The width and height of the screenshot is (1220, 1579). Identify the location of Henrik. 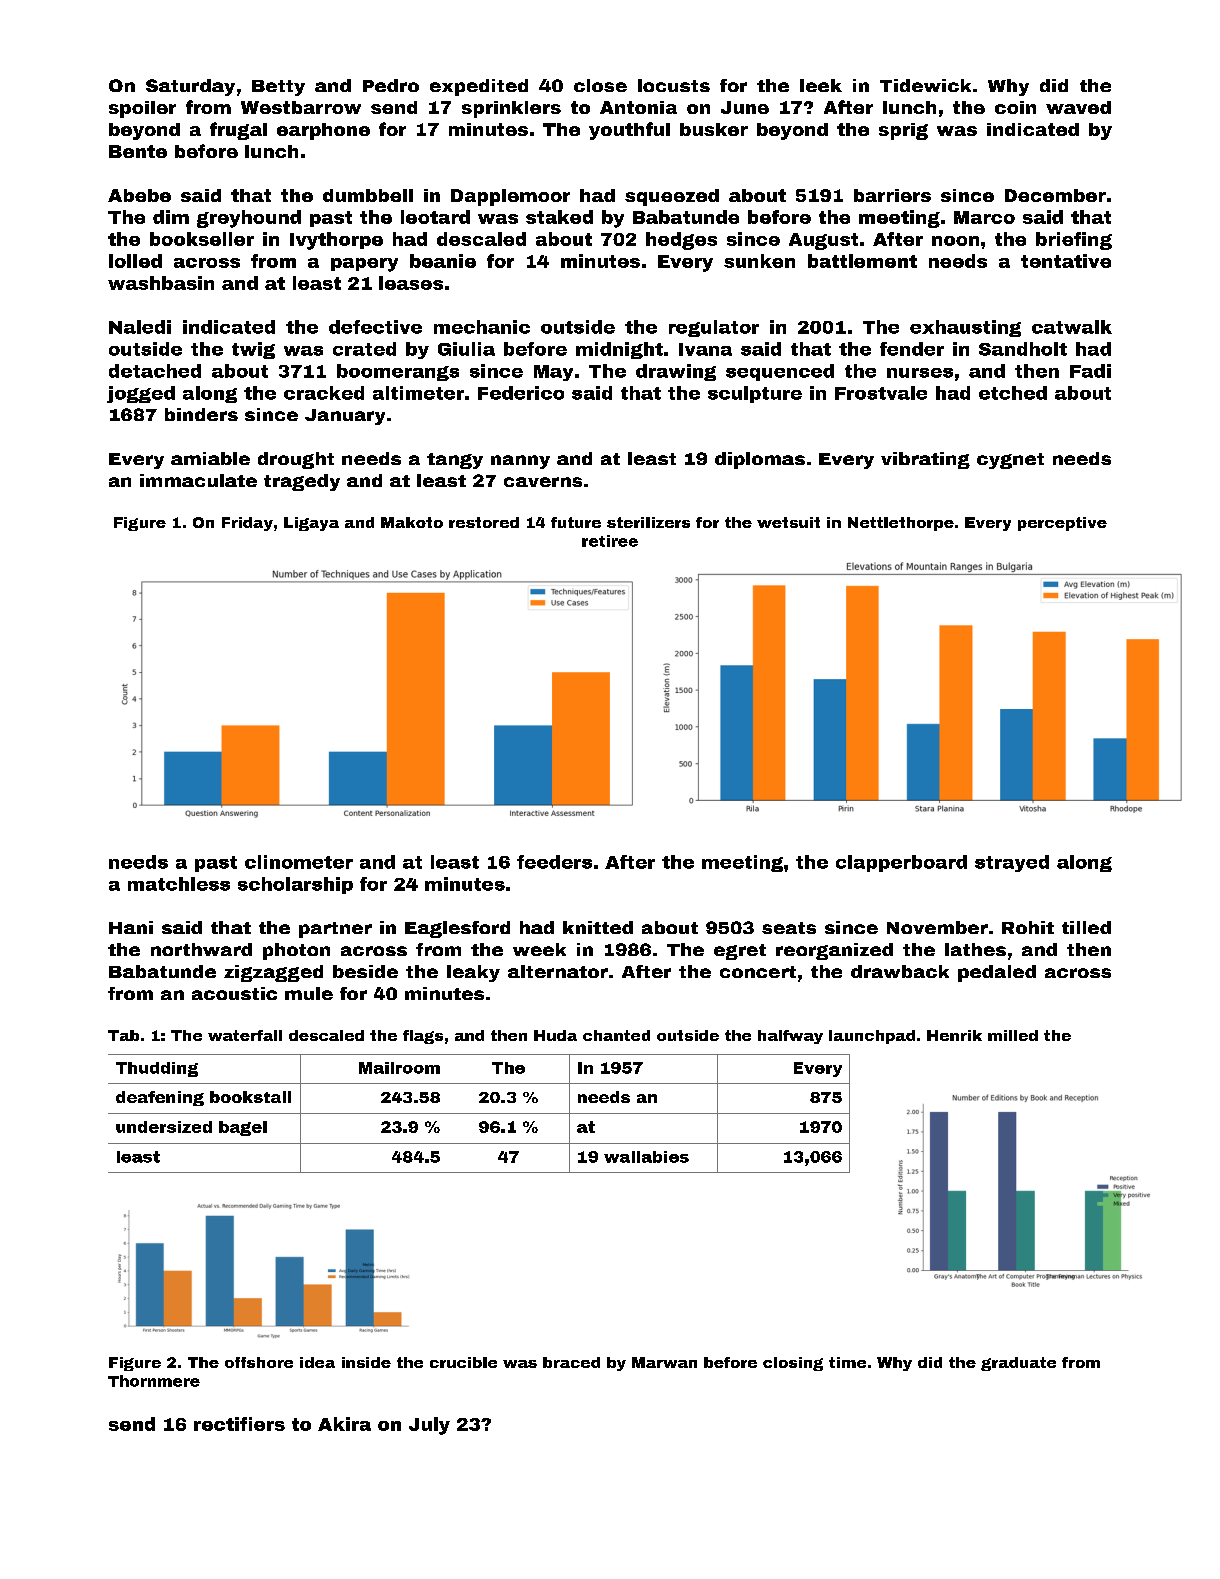
(954, 1035).
